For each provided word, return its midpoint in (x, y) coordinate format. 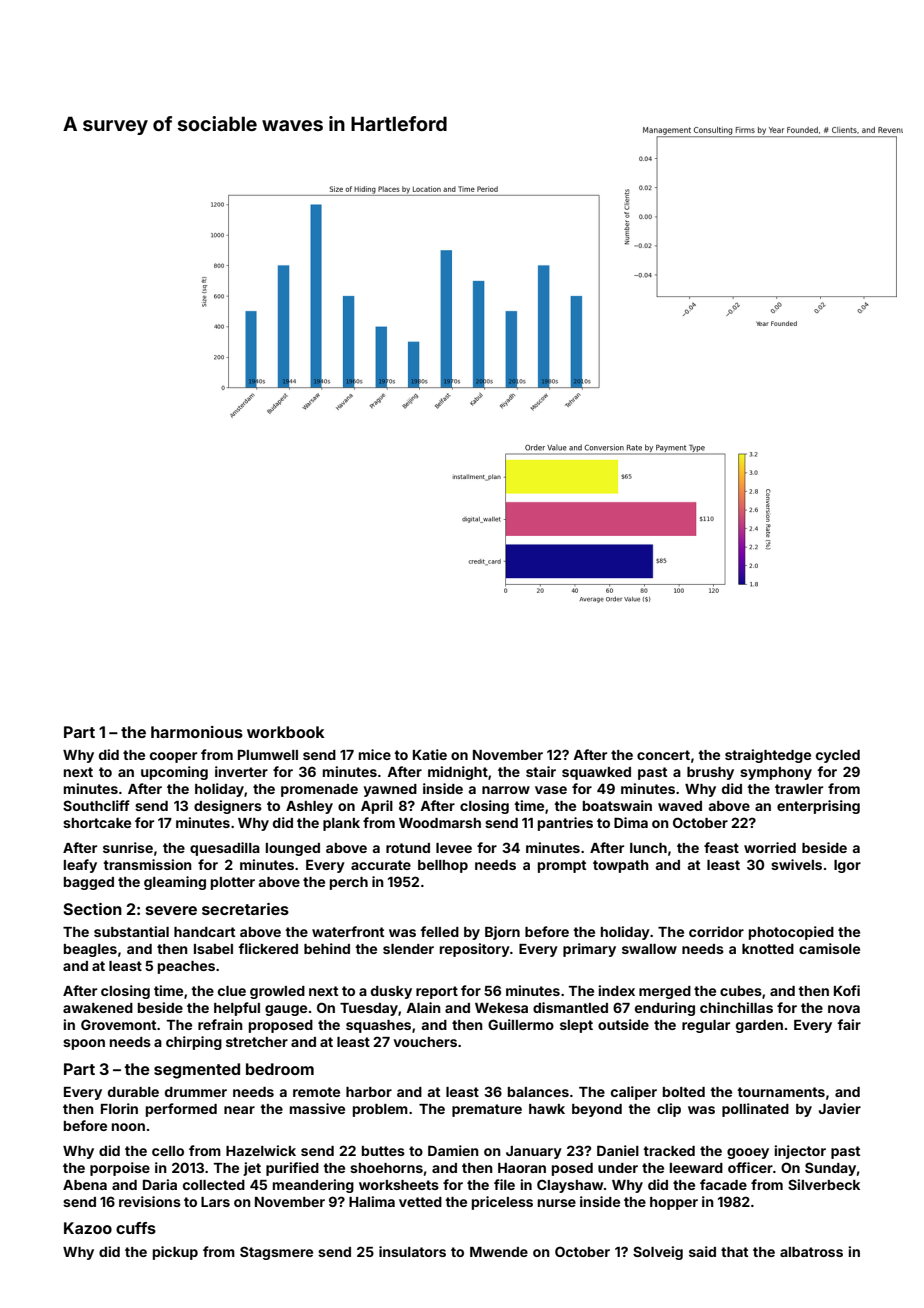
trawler (799, 789)
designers (228, 807)
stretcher (257, 1042)
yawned (390, 790)
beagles (90, 950)
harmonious (197, 732)
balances (538, 1092)
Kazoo (88, 1228)
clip (669, 1110)
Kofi (847, 990)
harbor (369, 1092)
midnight (458, 773)
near (239, 1110)
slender (408, 949)
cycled (838, 756)
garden (759, 1026)
